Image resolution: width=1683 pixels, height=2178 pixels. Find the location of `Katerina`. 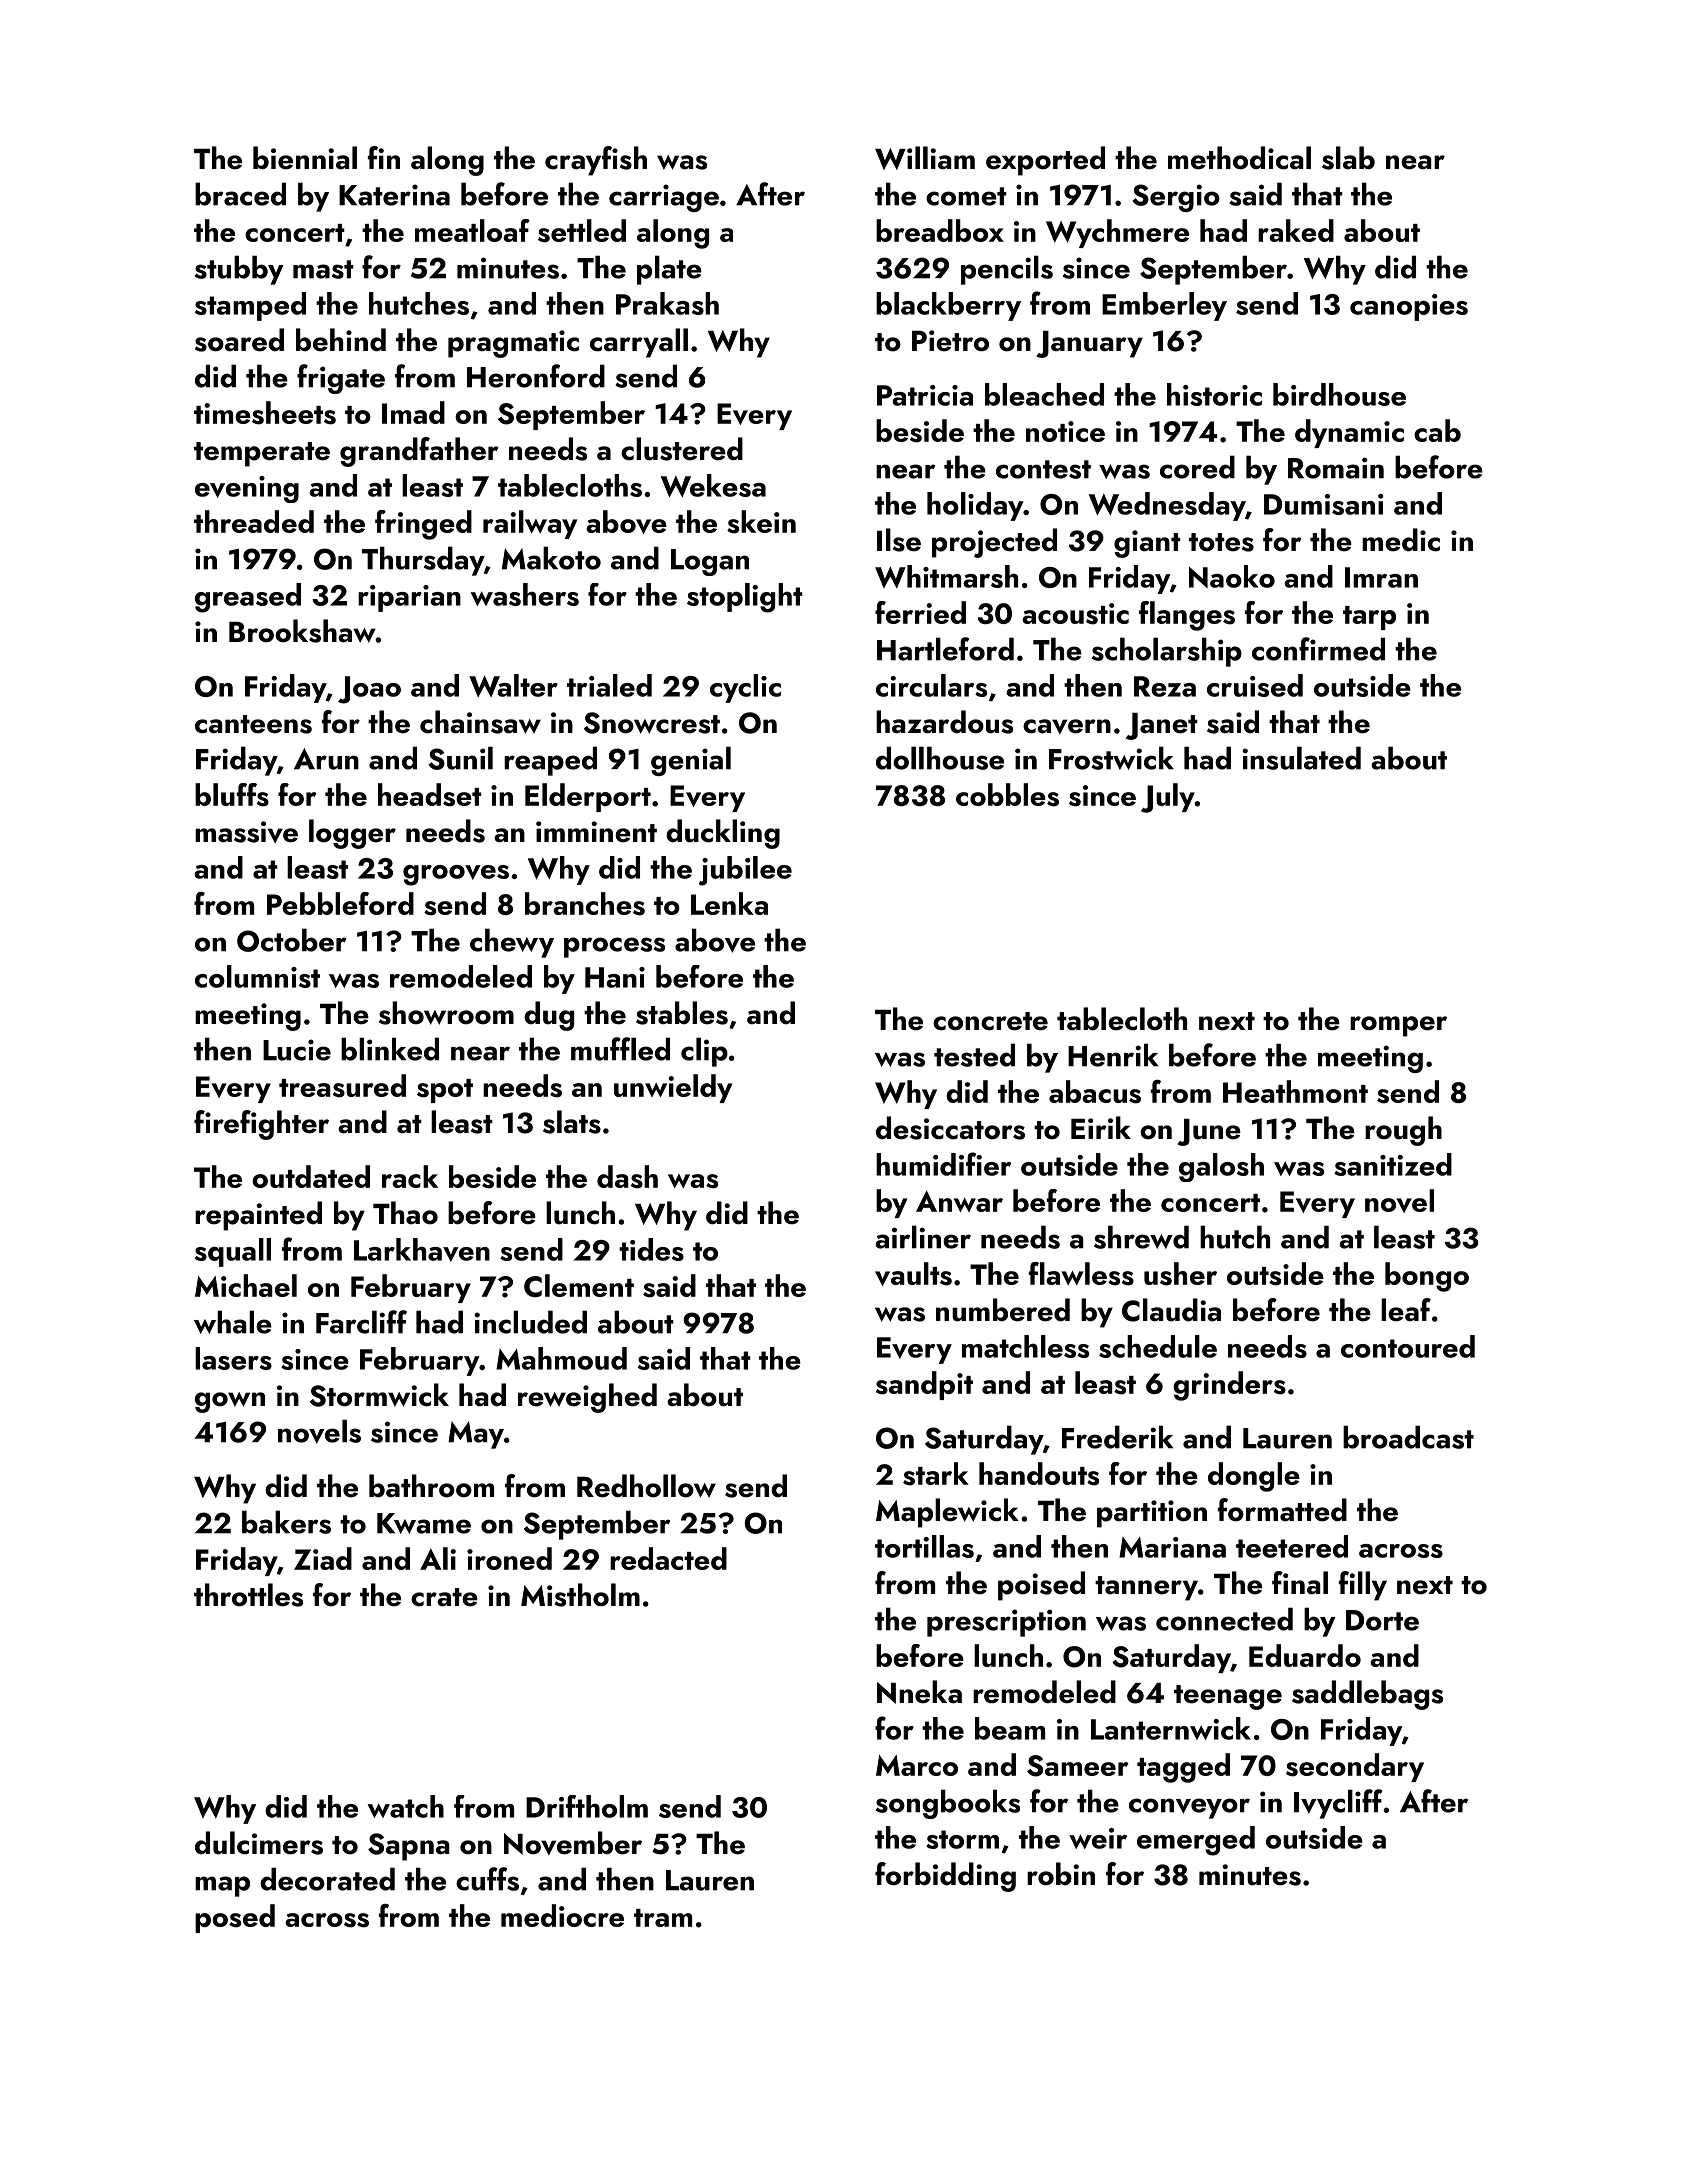

Katerina is located at coordinates (394, 195).
